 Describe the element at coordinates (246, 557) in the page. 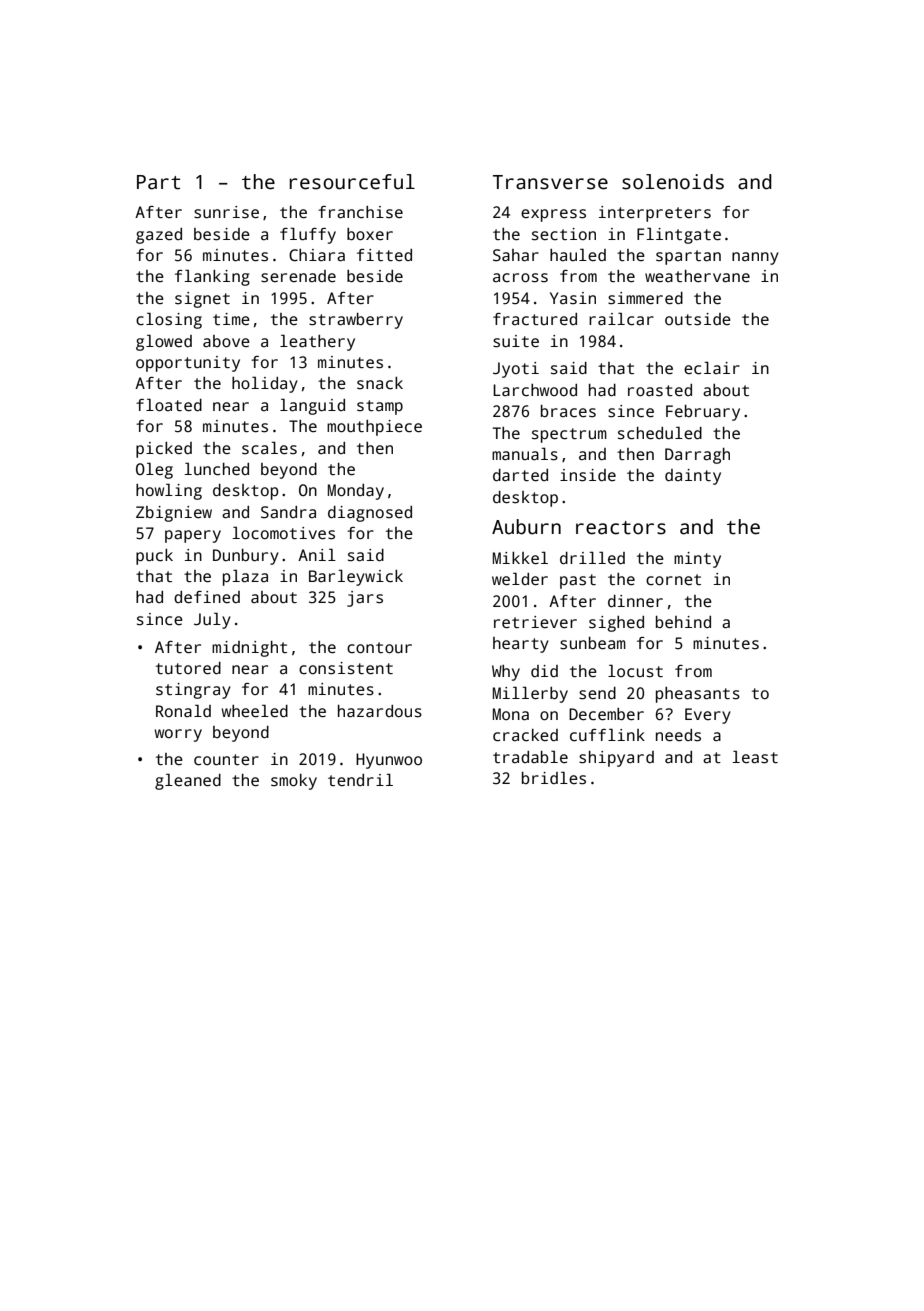

I see `Dunbury` at that location.
